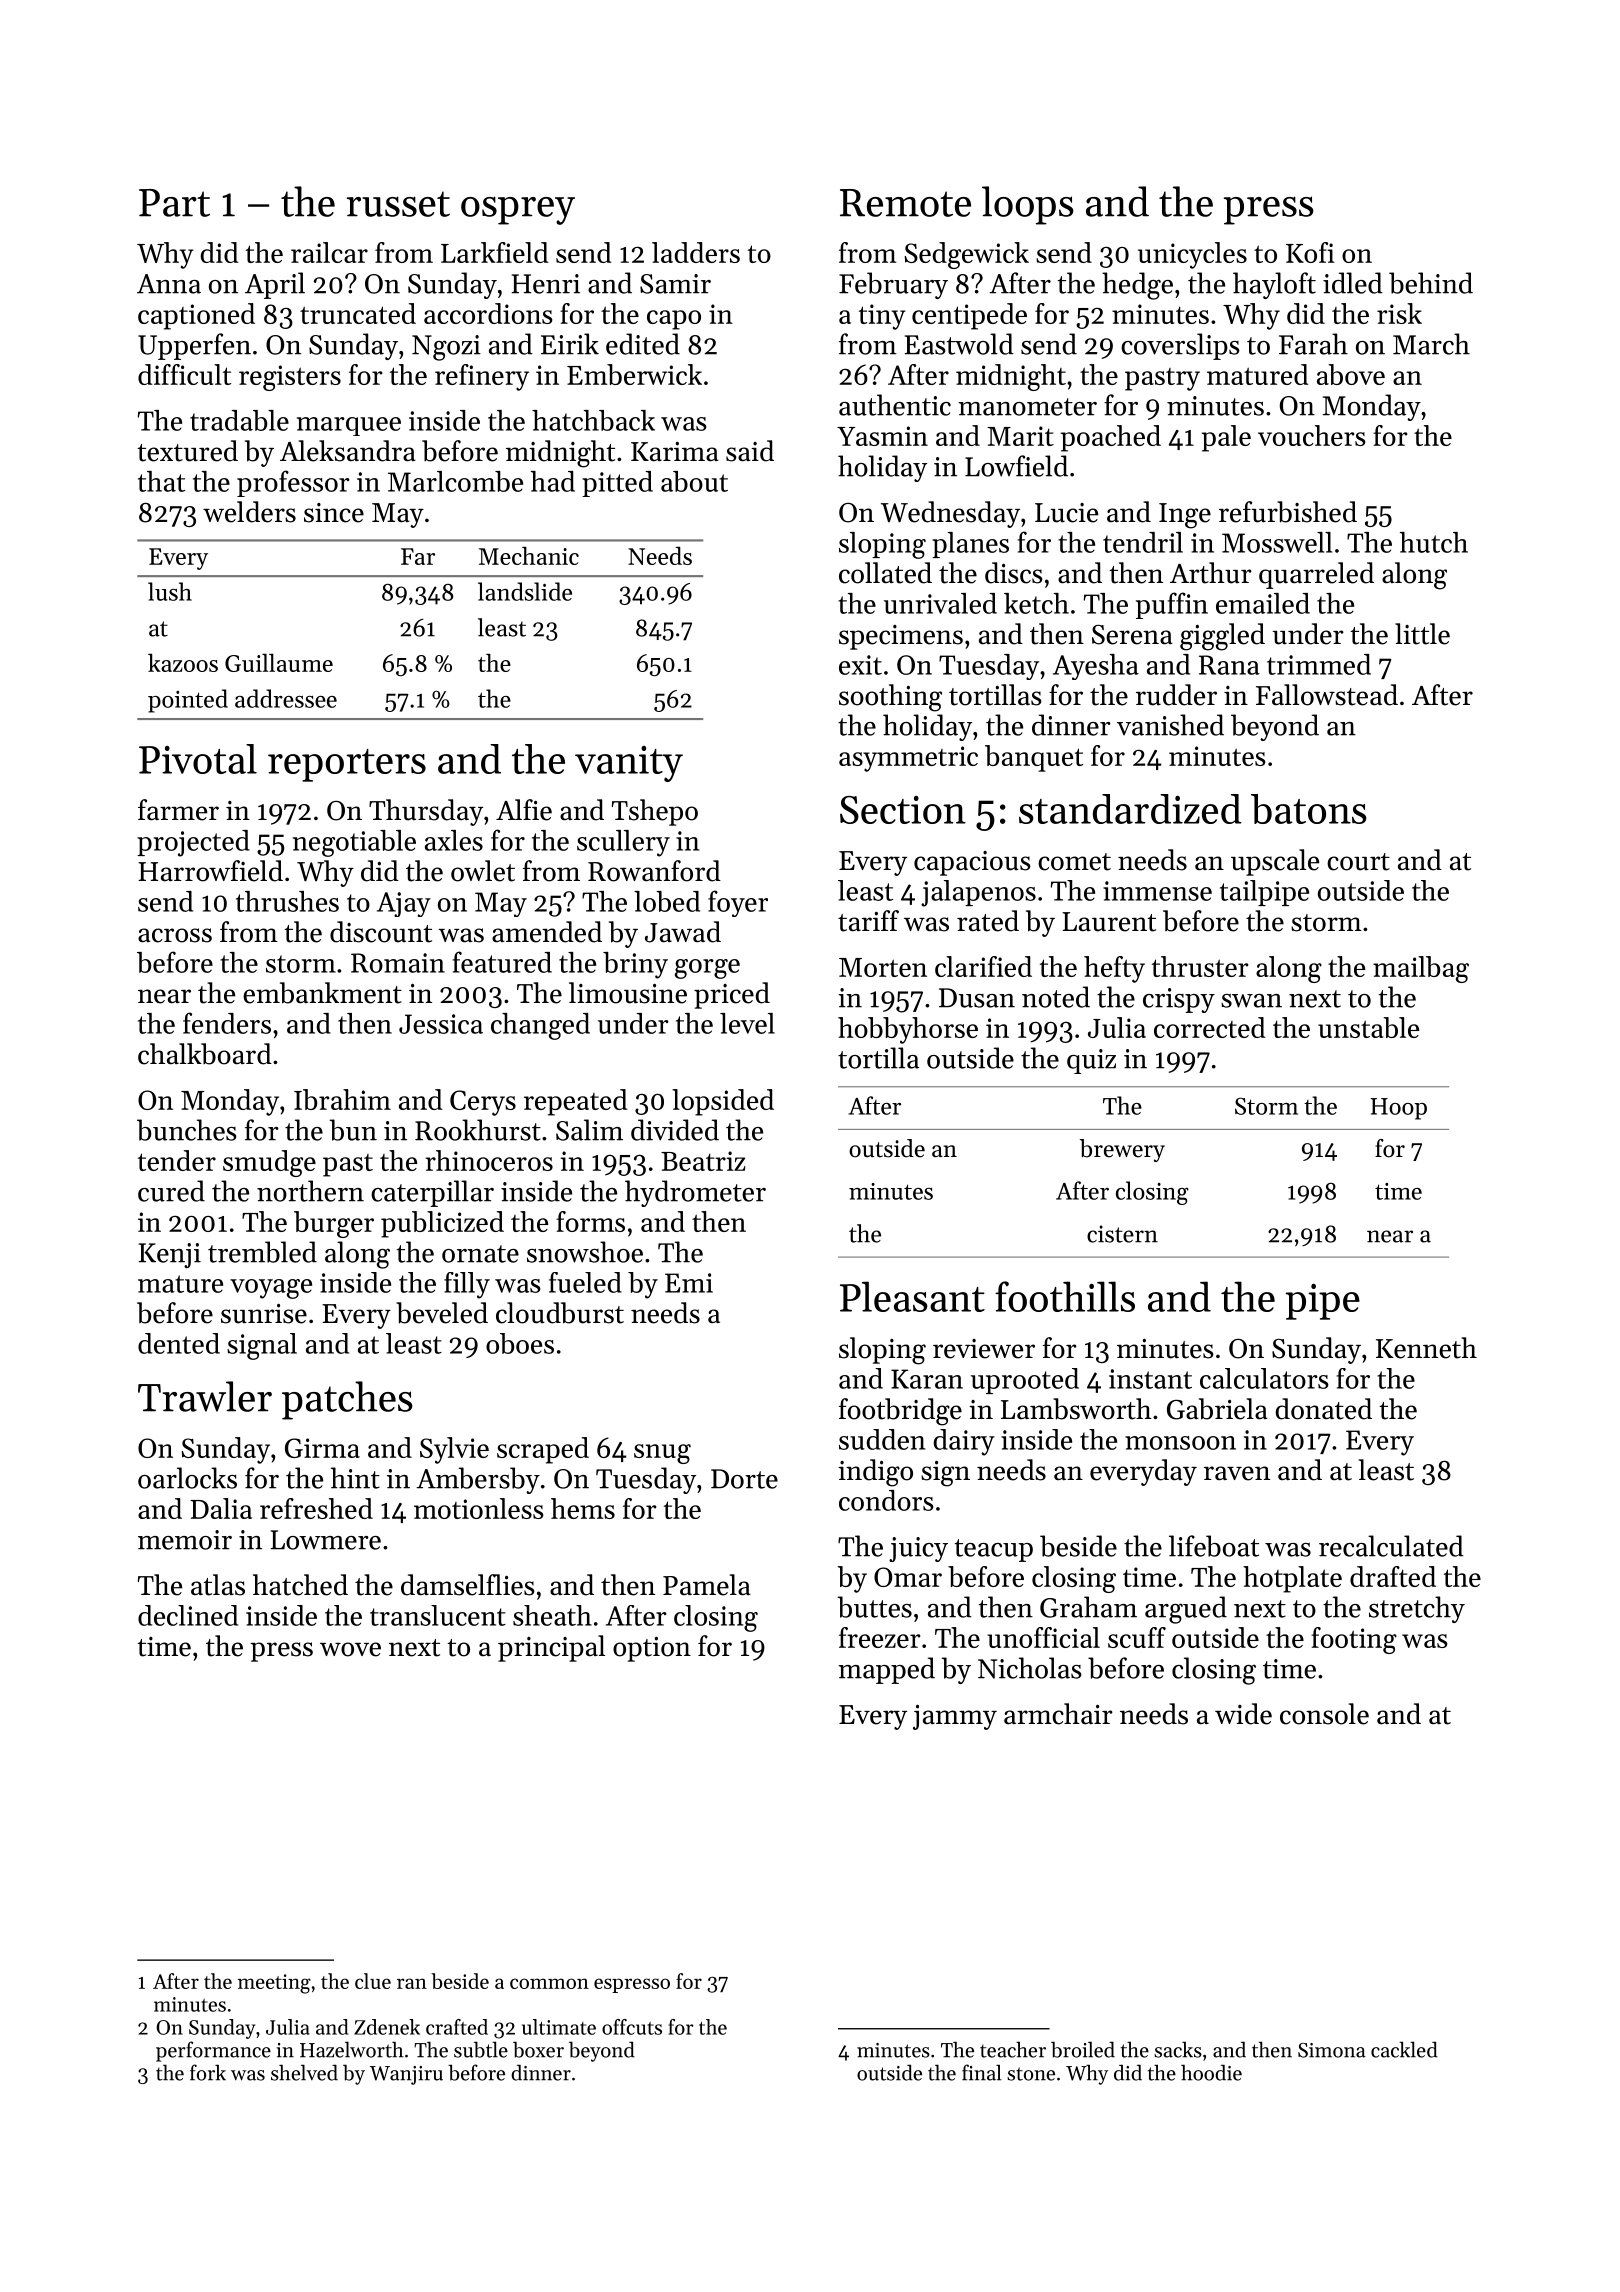 The width and height of the image is (1620, 2292). Describe the element at coordinates (442, 1313) in the image. I see `beveled` at that location.
